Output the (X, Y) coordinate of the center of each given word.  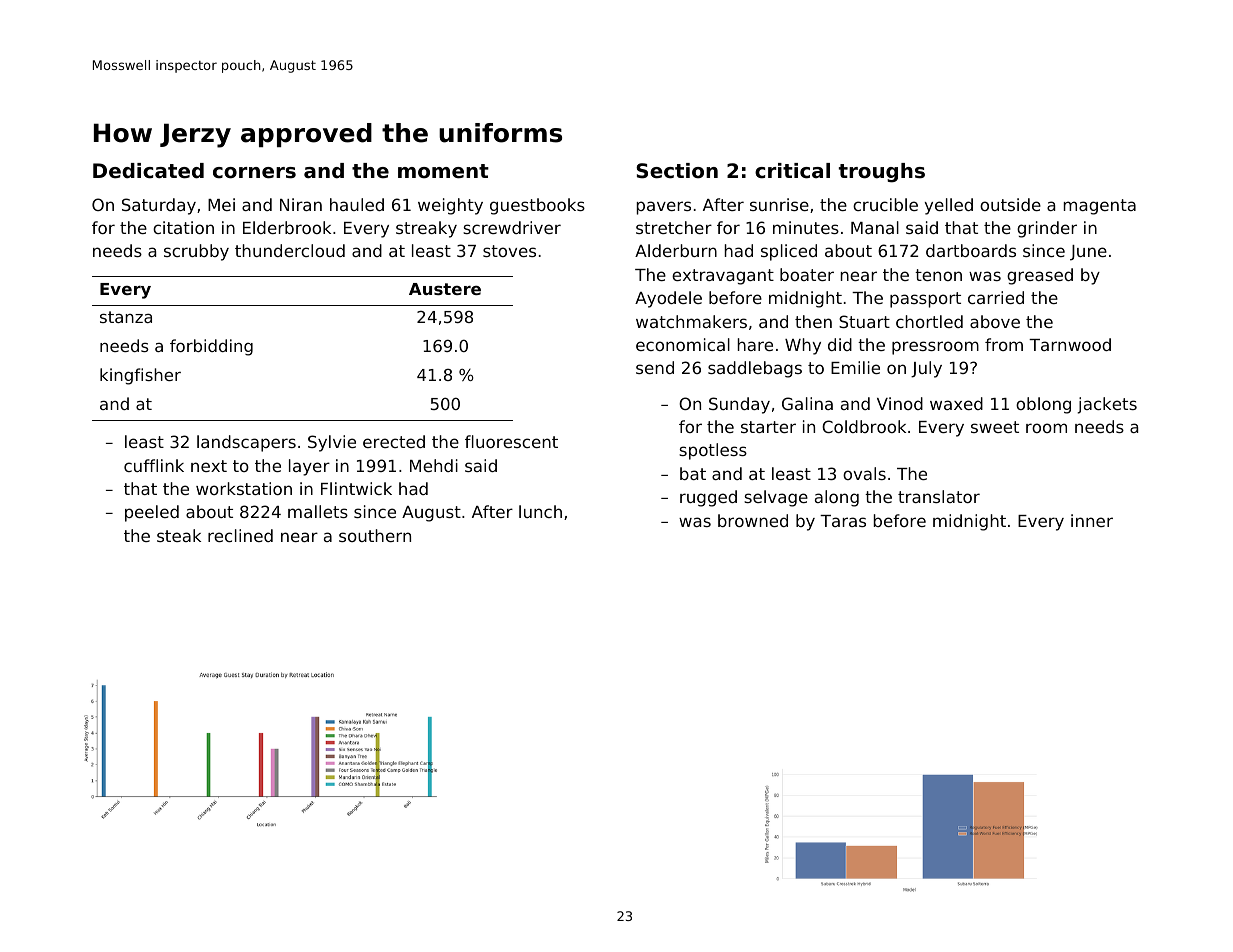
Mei (221, 204)
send (655, 367)
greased (1040, 276)
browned (753, 520)
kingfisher (140, 376)
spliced (789, 252)
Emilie (855, 367)
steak (179, 535)
